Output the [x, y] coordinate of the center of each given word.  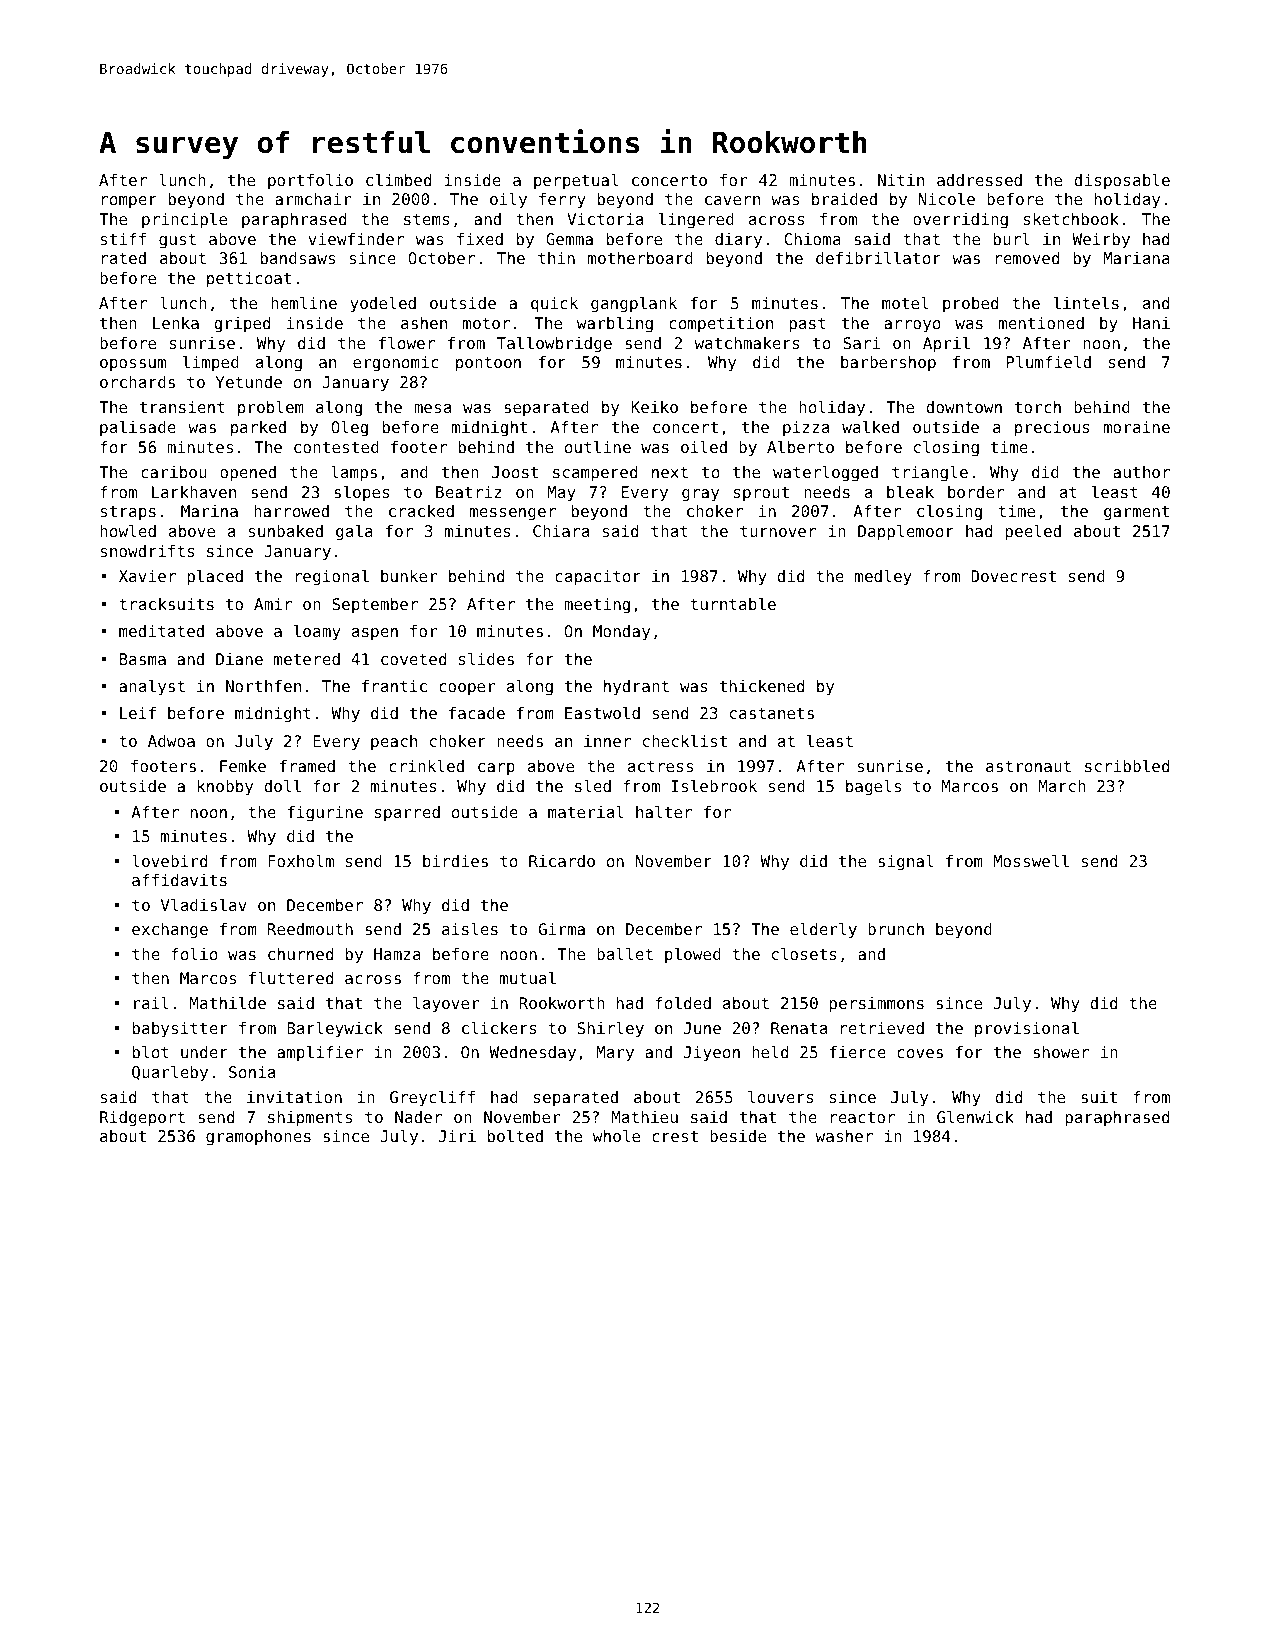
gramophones [258, 1138]
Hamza [397, 954]
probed [970, 305]
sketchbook [1071, 219]
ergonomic [396, 364]
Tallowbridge [554, 344]
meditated [161, 631]
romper [129, 202]
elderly [823, 930]
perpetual [576, 181]
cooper [467, 689]
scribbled [1127, 765]
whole [616, 1135]
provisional [1027, 1029]
